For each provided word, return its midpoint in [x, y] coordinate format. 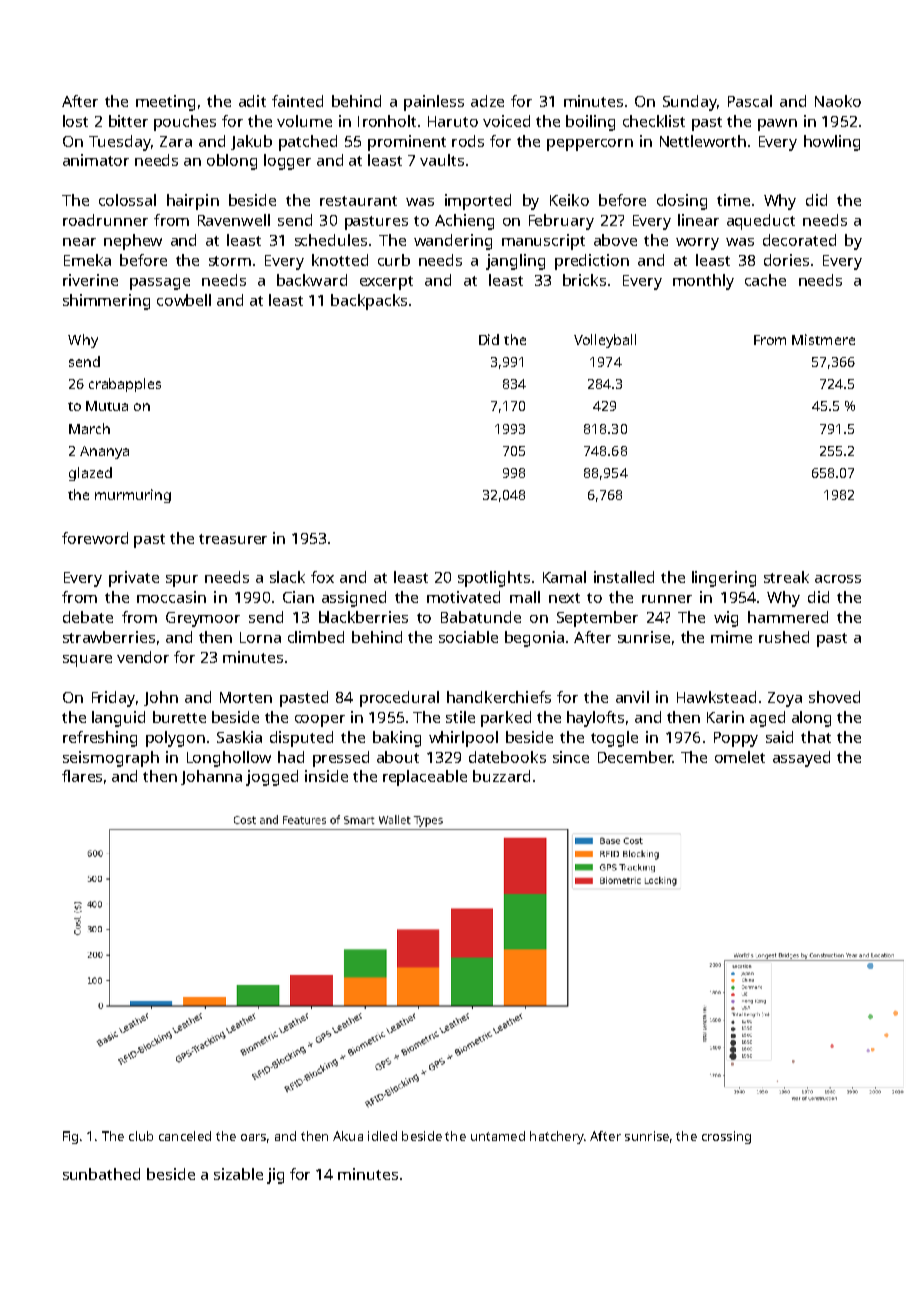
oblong [232, 162]
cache [765, 280]
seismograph [111, 759]
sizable [238, 1174]
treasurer [233, 539]
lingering [724, 579]
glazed [90, 474]
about [398, 757]
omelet [740, 757]
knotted [340, 260]
